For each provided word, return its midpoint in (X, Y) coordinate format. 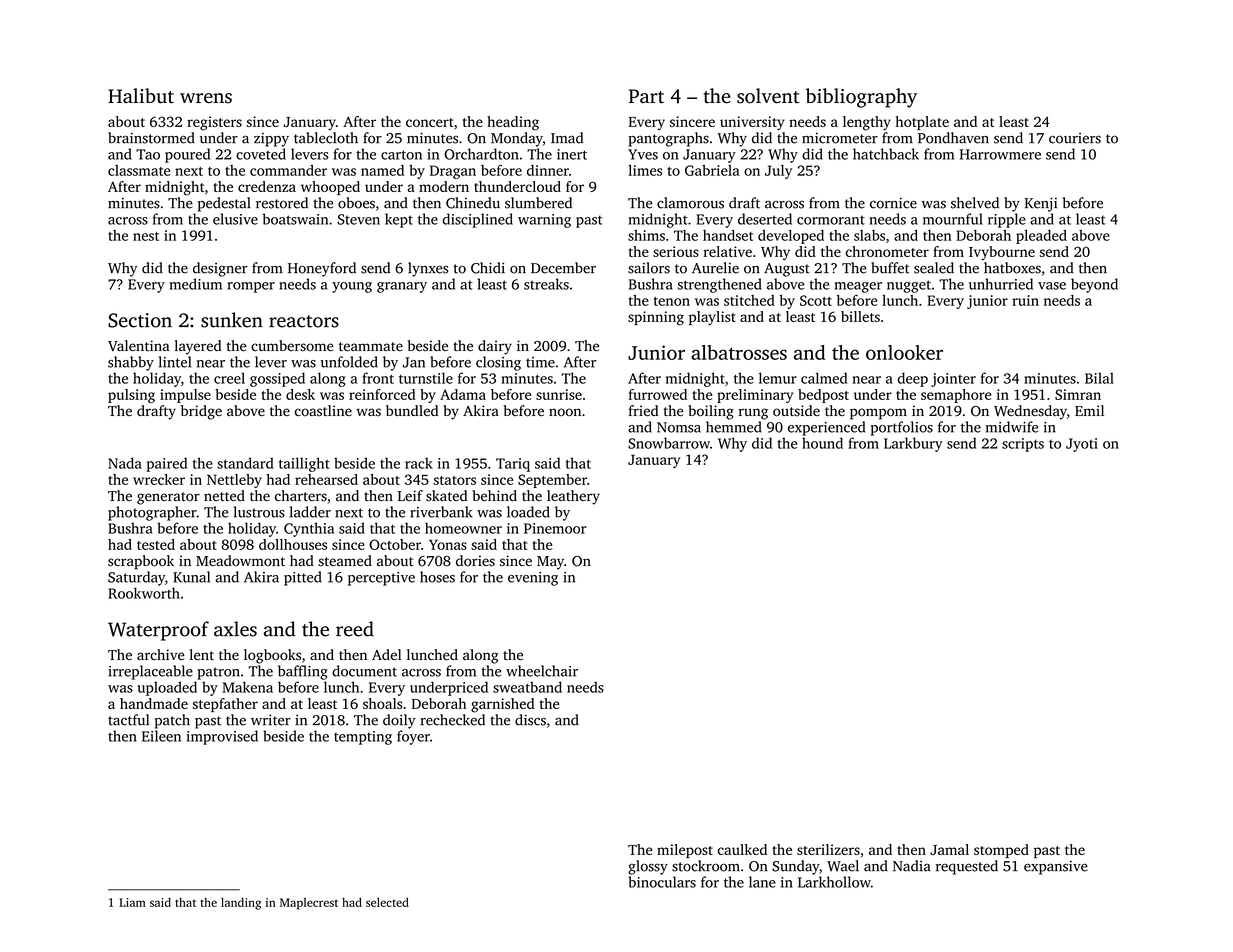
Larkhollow (834, 882)
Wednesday (1030, 412)
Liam (132, 902)
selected (387, 902)
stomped (1001, 851)
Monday (517, 139)
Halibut (141, 96)
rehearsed (326, 479)
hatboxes (1012, 268)
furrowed (658, 394)
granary (402, 287)
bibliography (861, 98)
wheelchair (542, 671)
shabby (131, 363)
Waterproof (158, 631)
